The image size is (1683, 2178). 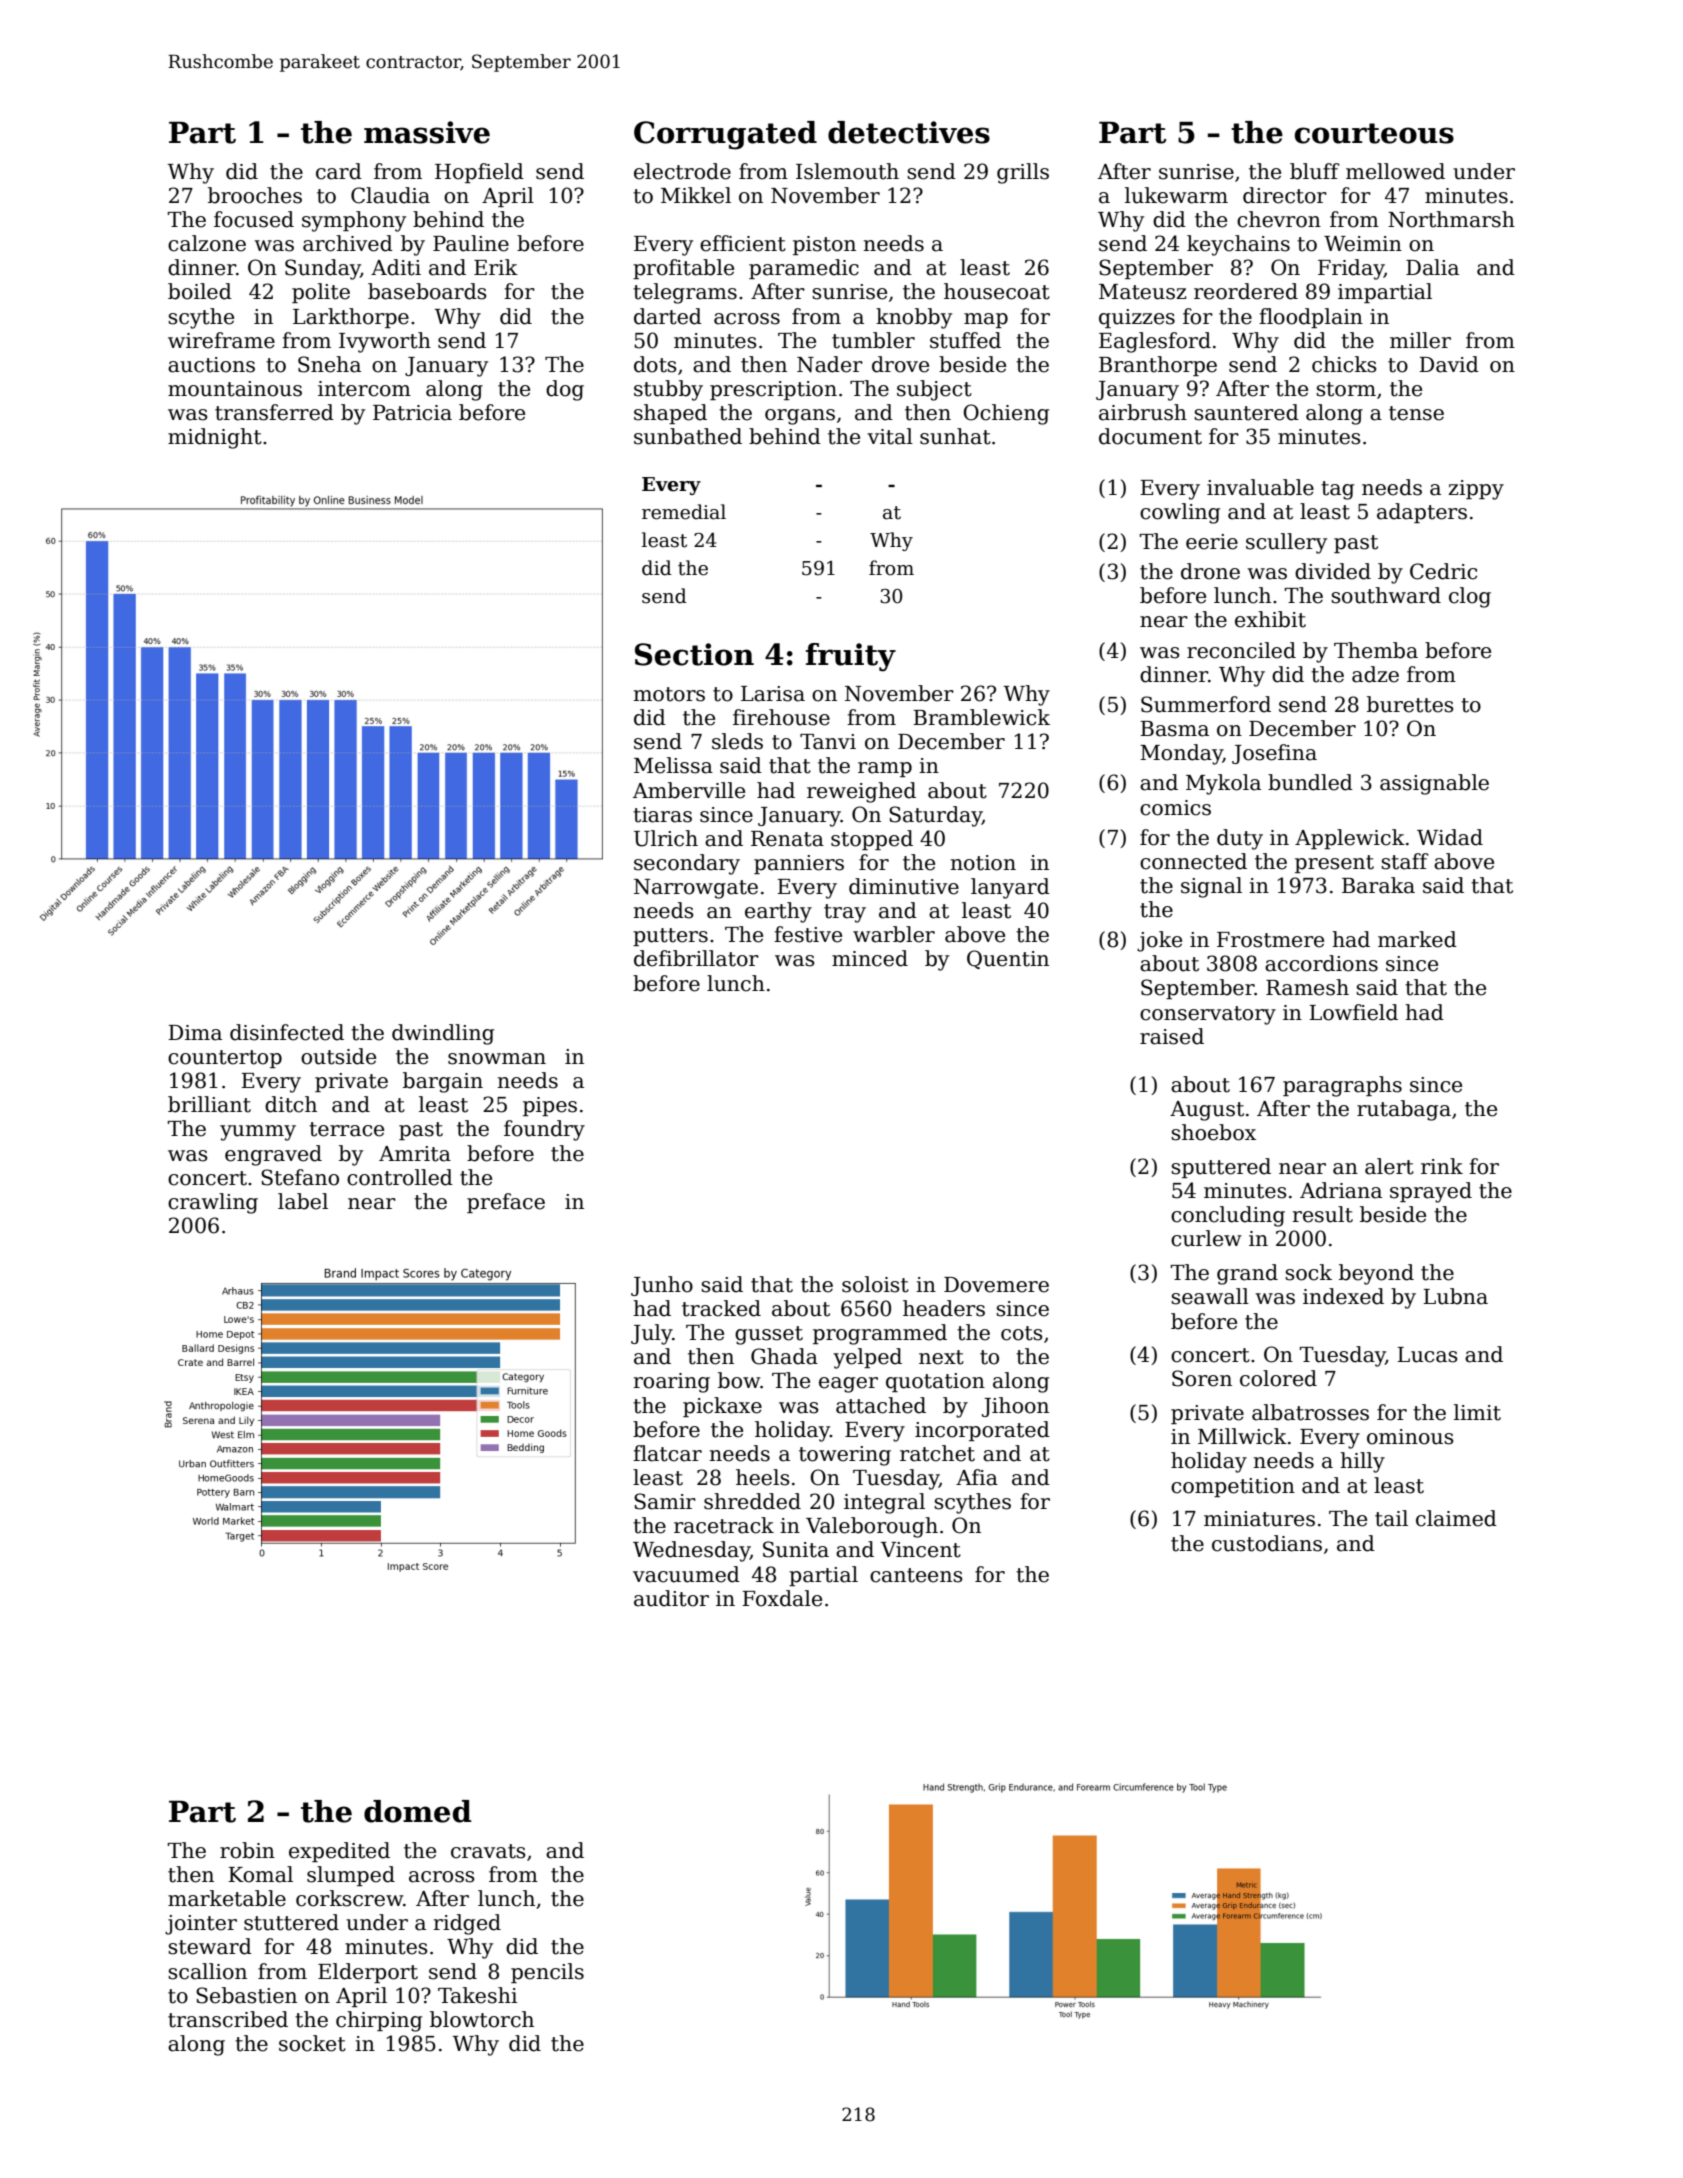 What do you see at coordinates (1006, 414) in the screenshot?
I see `Ochieng` at bounding box center [1006, 414].
